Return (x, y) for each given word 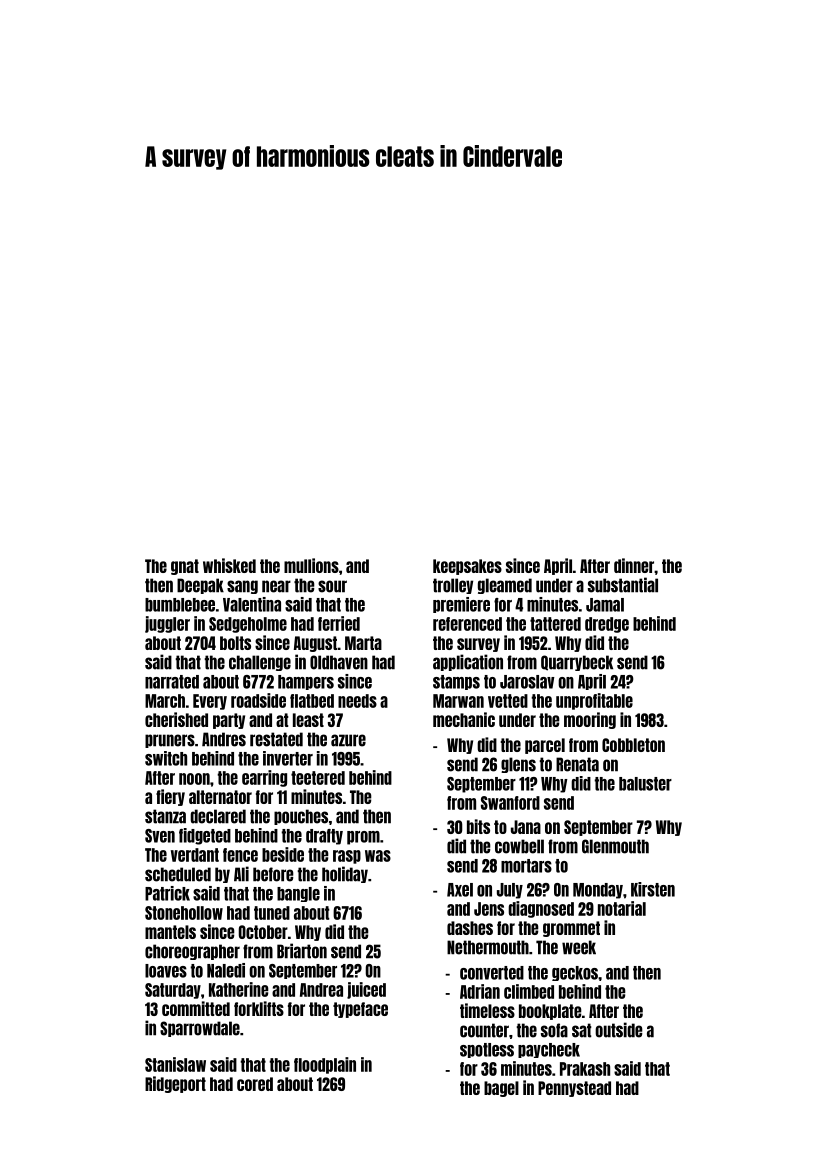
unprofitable (594, 701)
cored (255, 1084)
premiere (461, 605)
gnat (185, 567)
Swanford (510, 803)
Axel (460, 890)
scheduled (178, 874)
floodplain (325, 1065)
